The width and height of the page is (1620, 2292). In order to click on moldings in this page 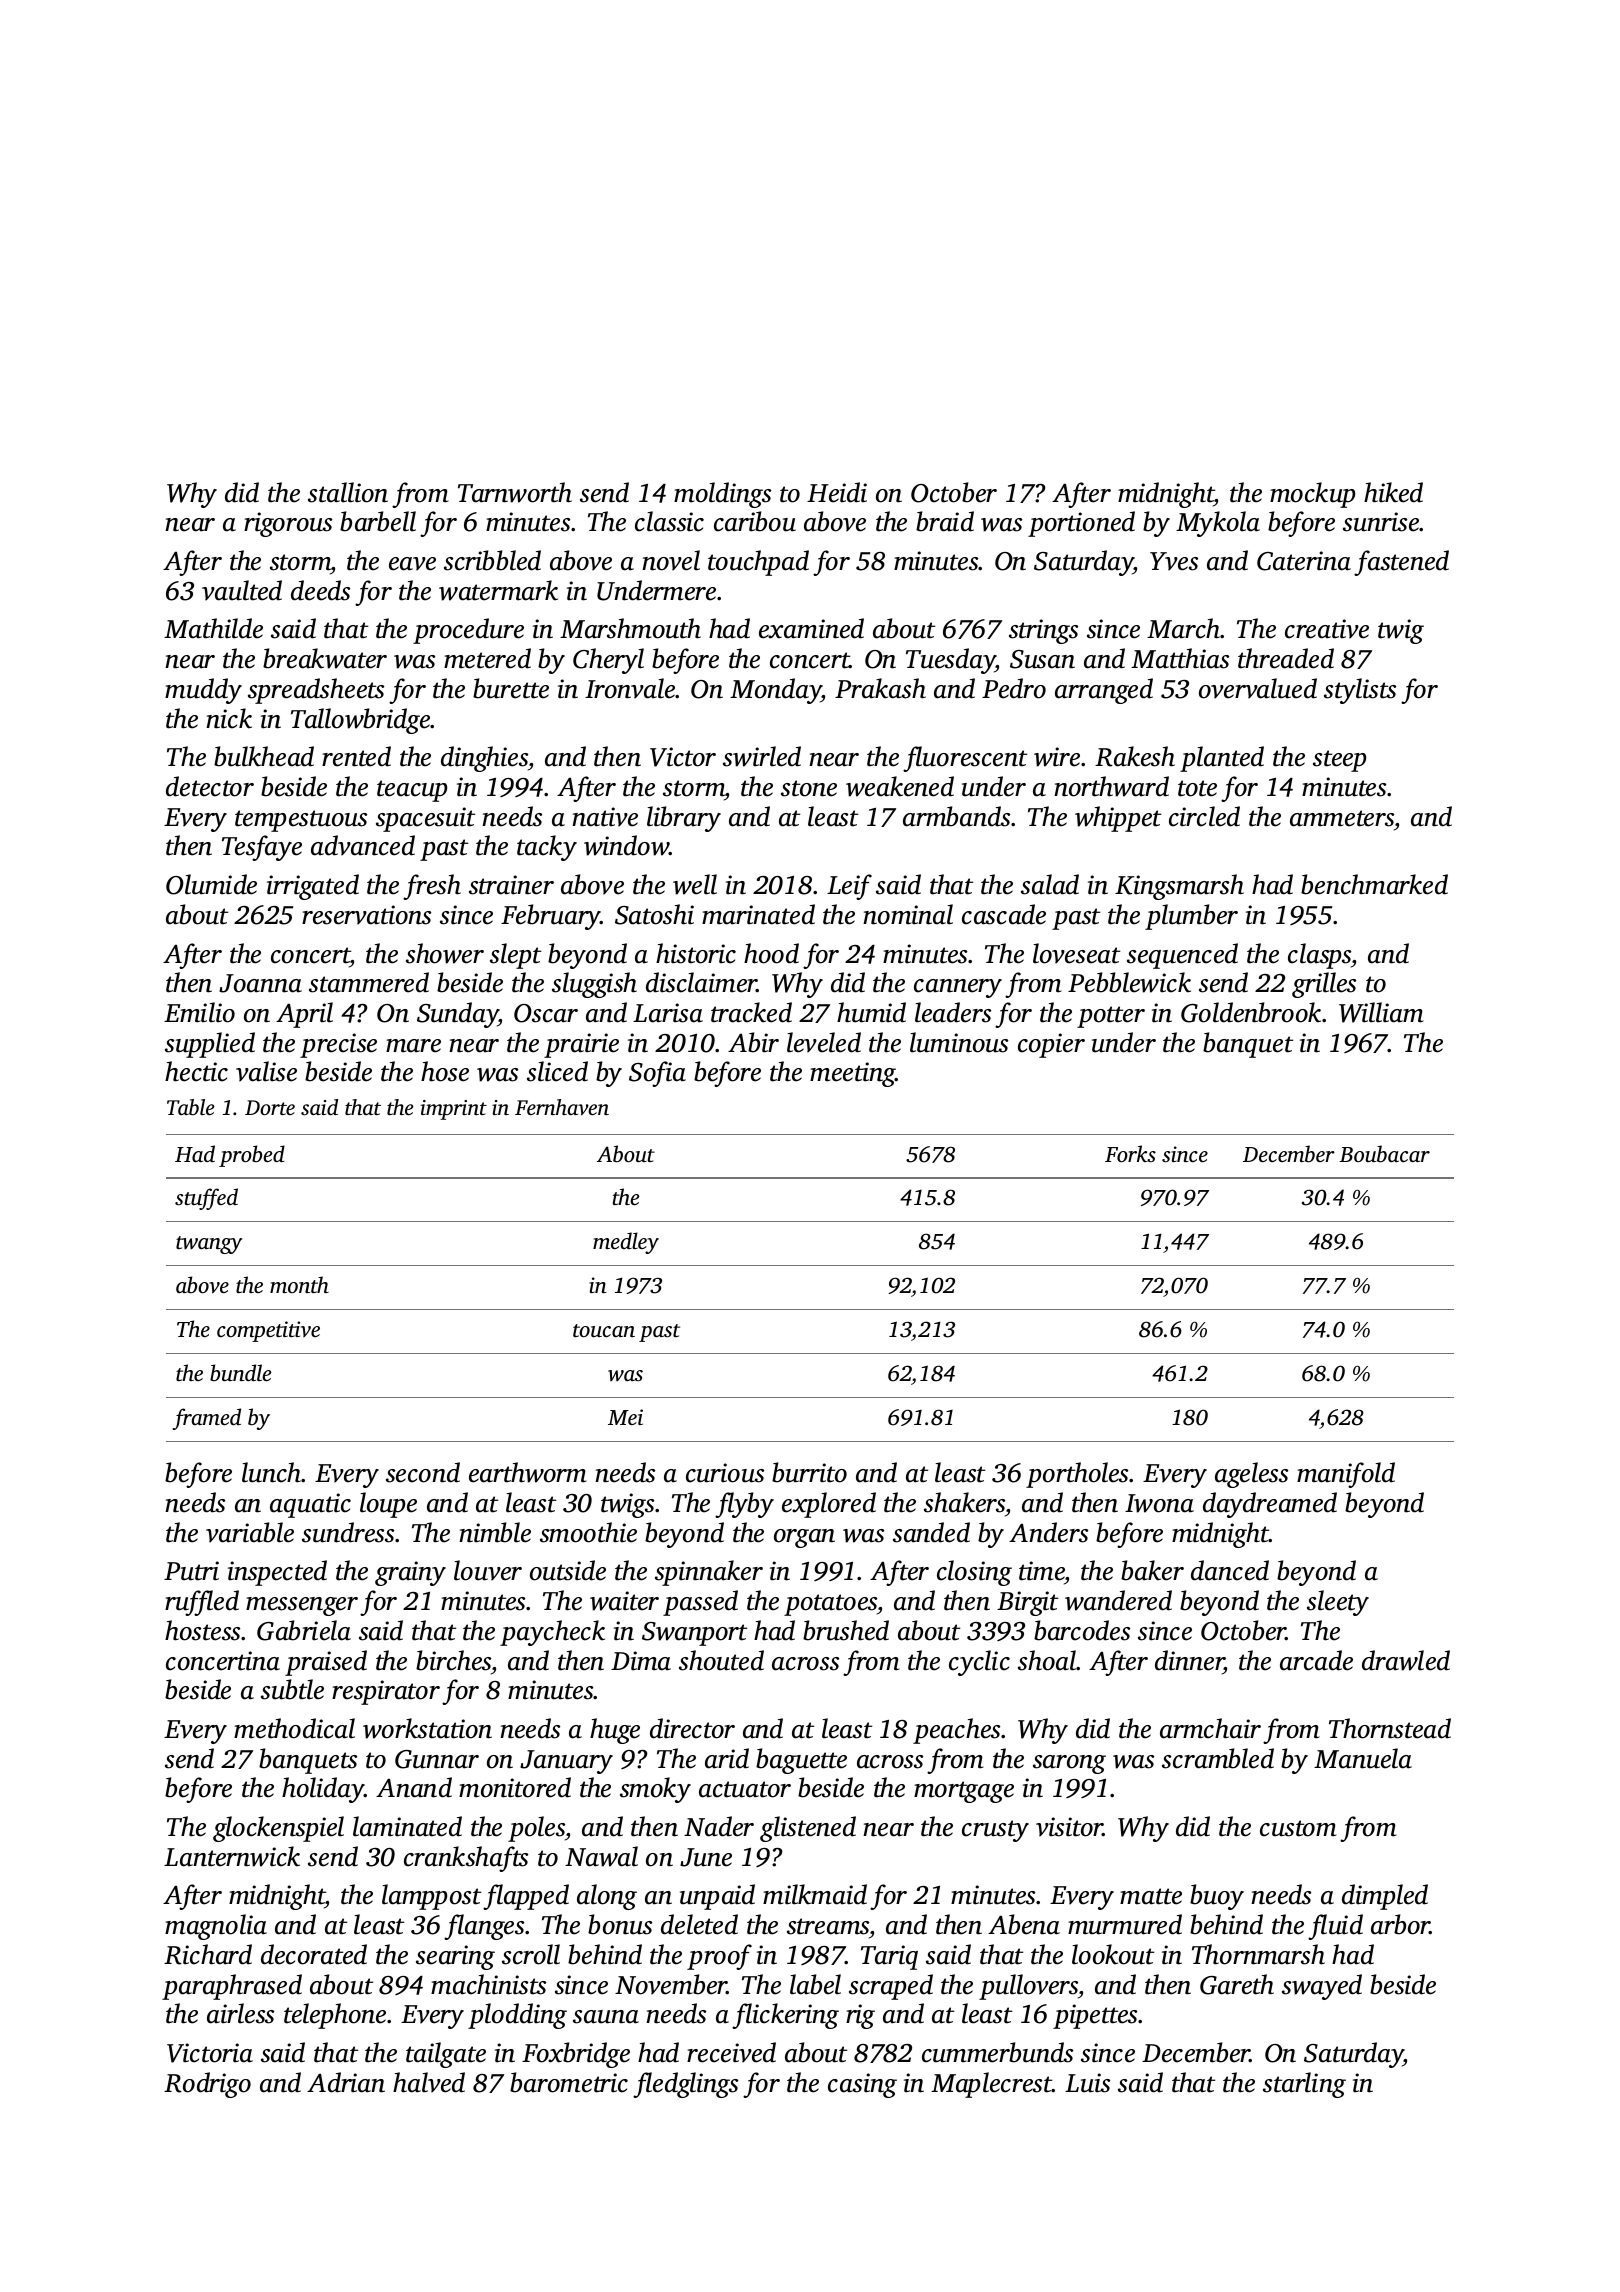, I will do `click(722, 495)`.
